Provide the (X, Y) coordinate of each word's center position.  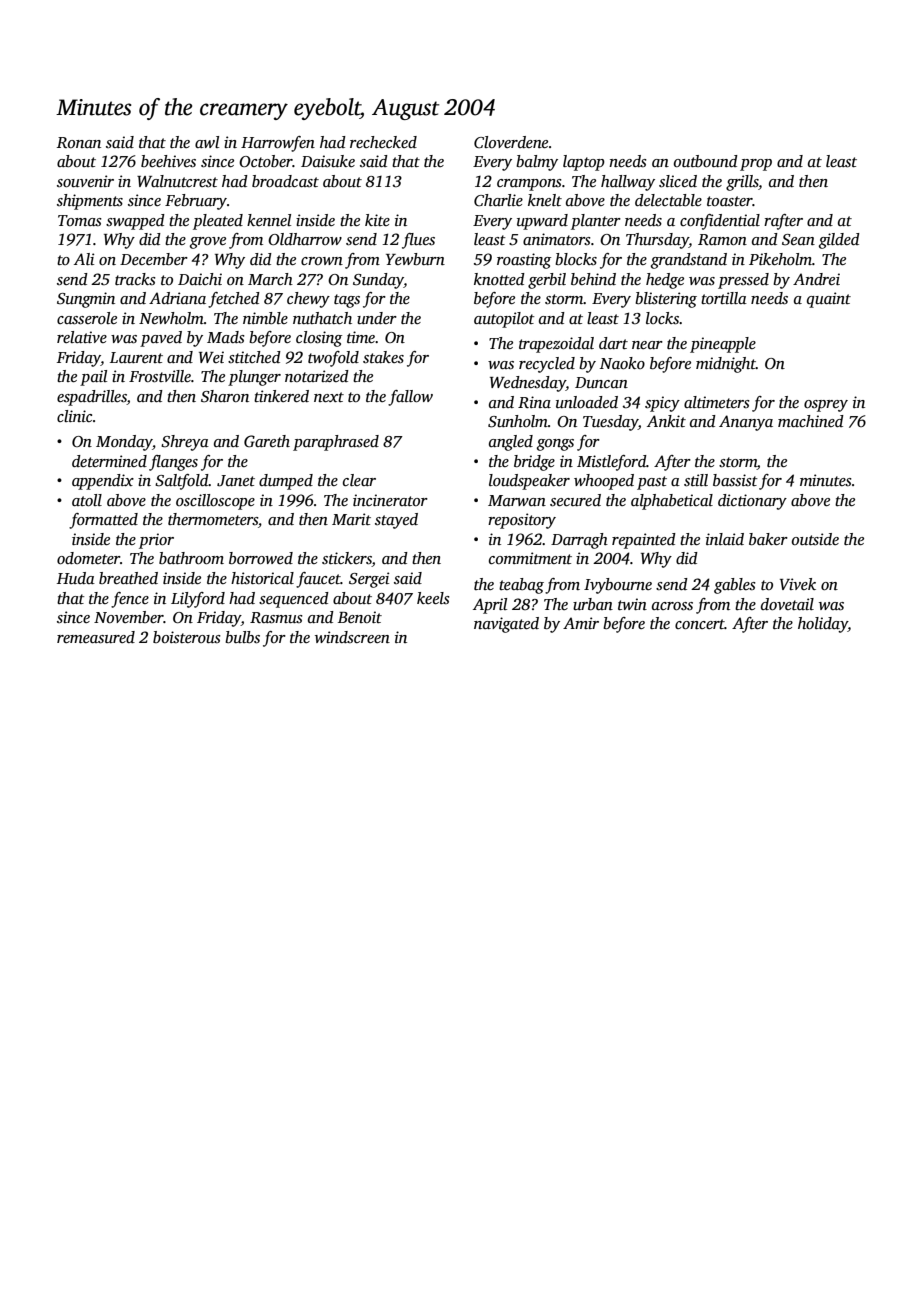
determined (109, 461)
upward (542, 222)
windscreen (352, 637)
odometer (88, 558)
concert (700, 624)
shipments (90, 202)
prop (756, 165)
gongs (555, 445)
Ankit (666, 421)
